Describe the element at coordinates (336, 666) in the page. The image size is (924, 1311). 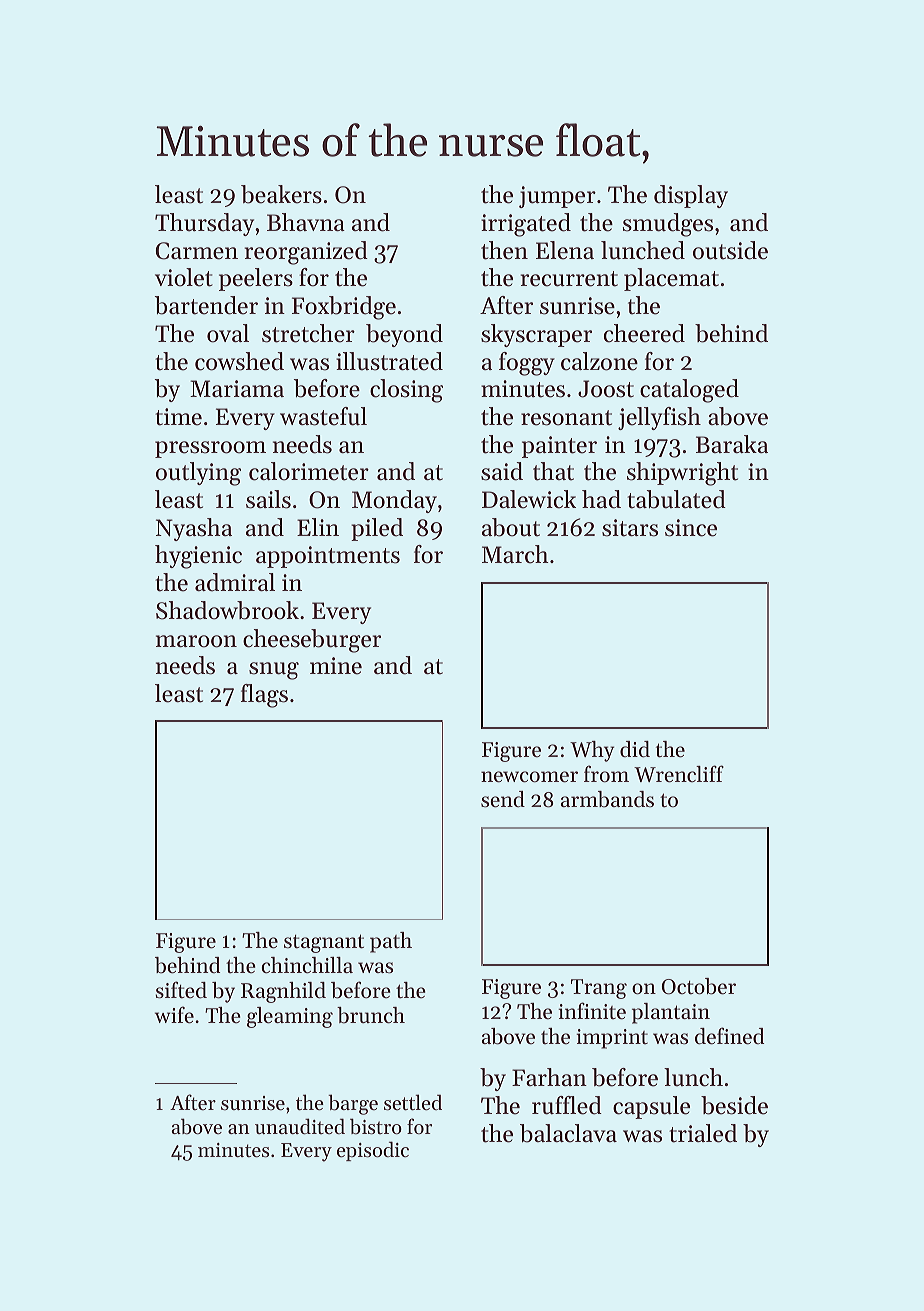
I see `mine` at that location.
